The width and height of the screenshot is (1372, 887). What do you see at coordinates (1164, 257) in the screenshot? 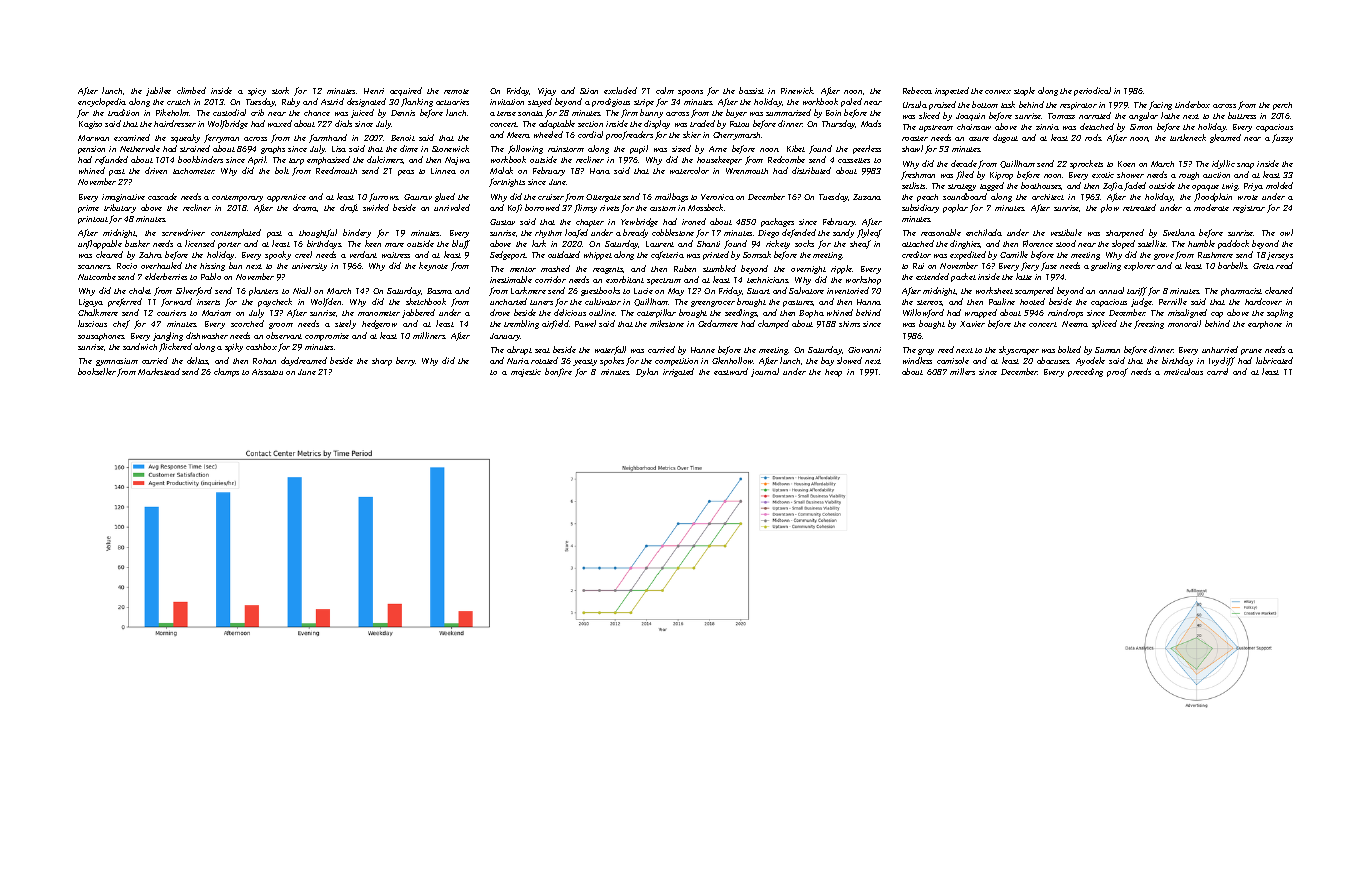
I see `grove` at bounding box center [1164, 257].
